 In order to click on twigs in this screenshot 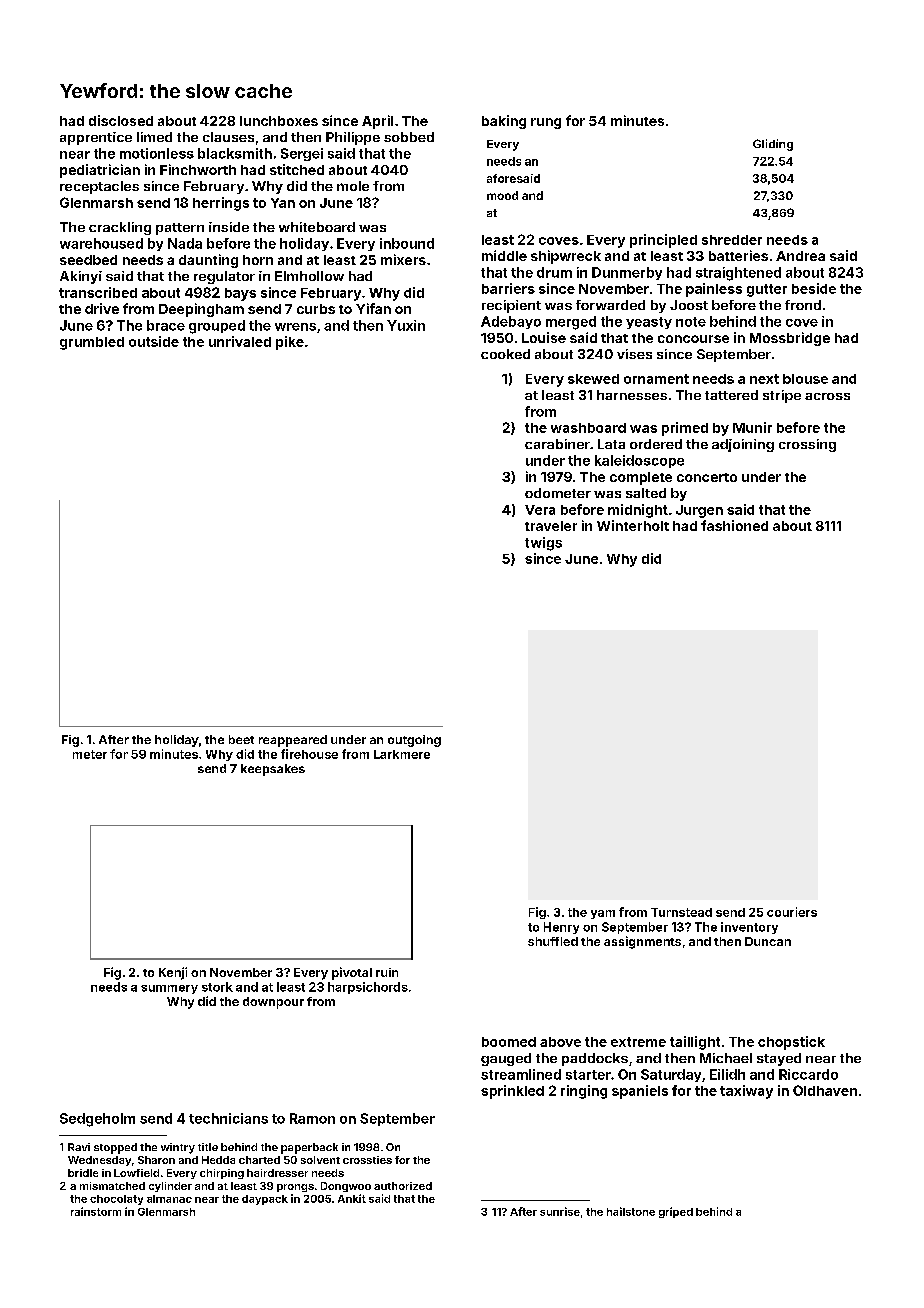, I will do `click(543, 544)`.
